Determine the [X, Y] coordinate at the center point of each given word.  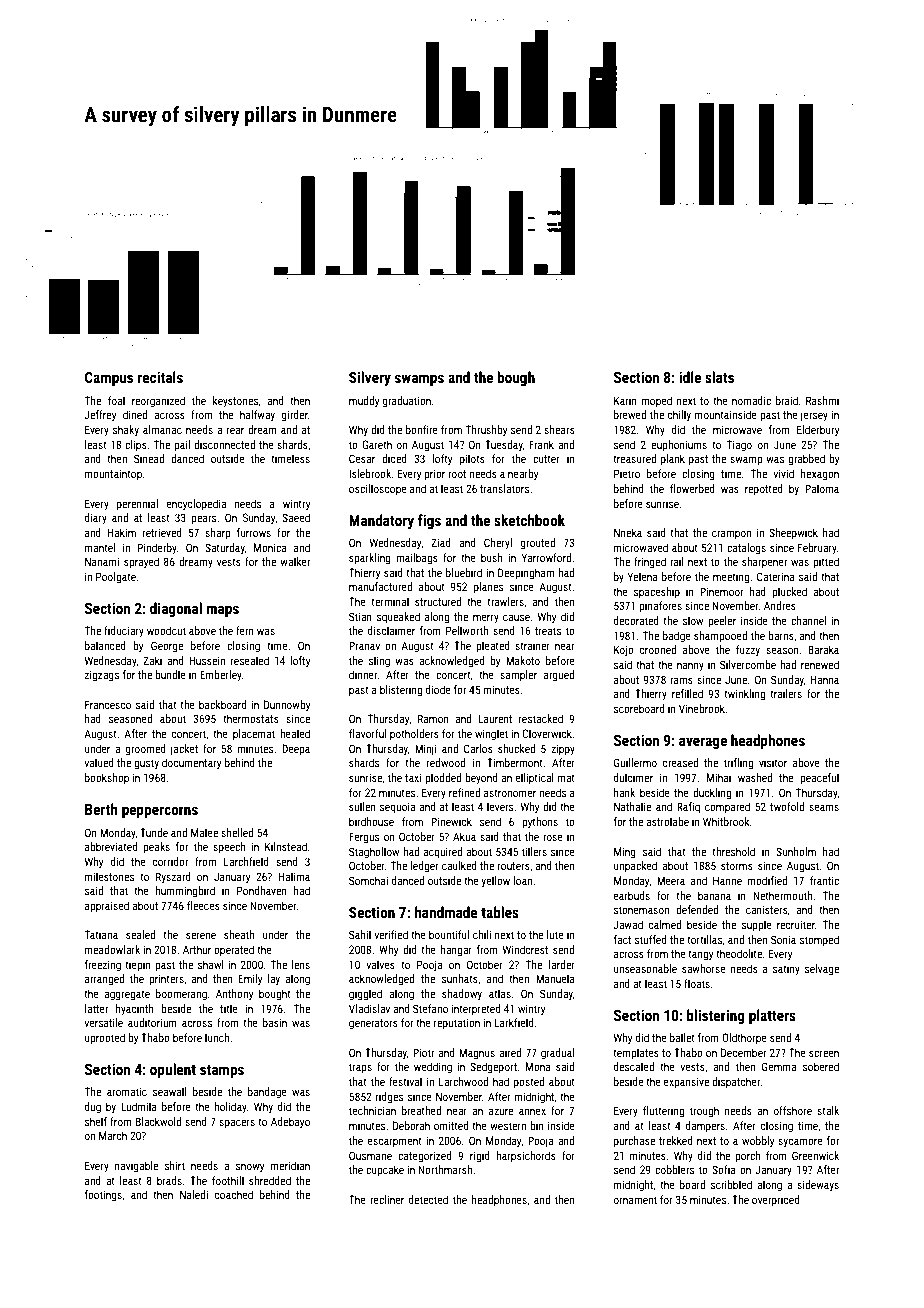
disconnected [224, 444]
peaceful [819, 779]
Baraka [823, 649]
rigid [480, 1157]
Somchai [368, 880]
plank [673, 460]
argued [559, 676]
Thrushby [486, 431]
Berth [101, 809]
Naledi [194, 1194]
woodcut [166, 630]
